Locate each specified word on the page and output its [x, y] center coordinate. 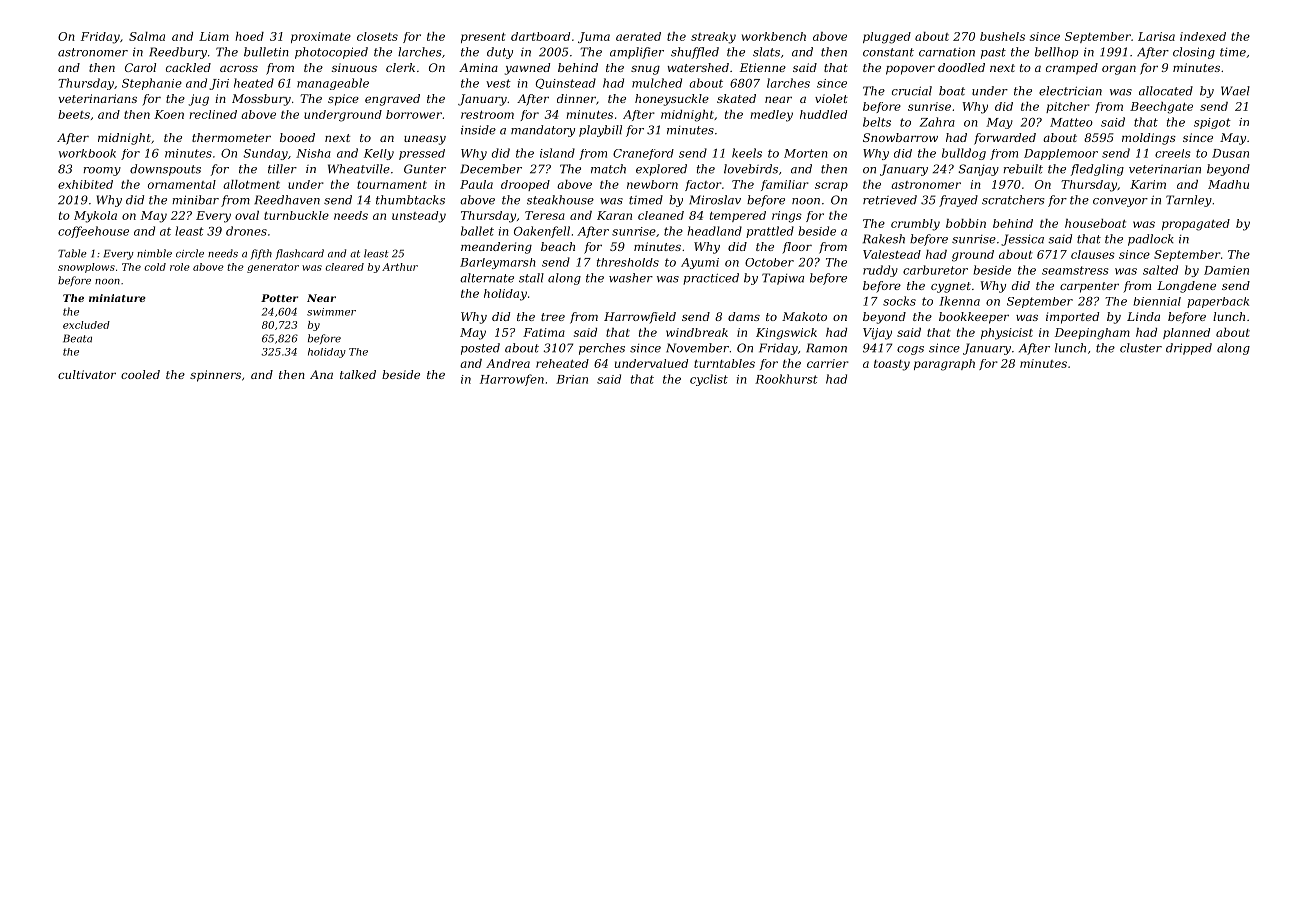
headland [715, 231]
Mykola [95, 217]
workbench [774, 36]
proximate [321, 37]
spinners [215, 376]
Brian [572, 379]
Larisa [1156, 36]
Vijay [877, 334]
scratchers [1013, 200]
